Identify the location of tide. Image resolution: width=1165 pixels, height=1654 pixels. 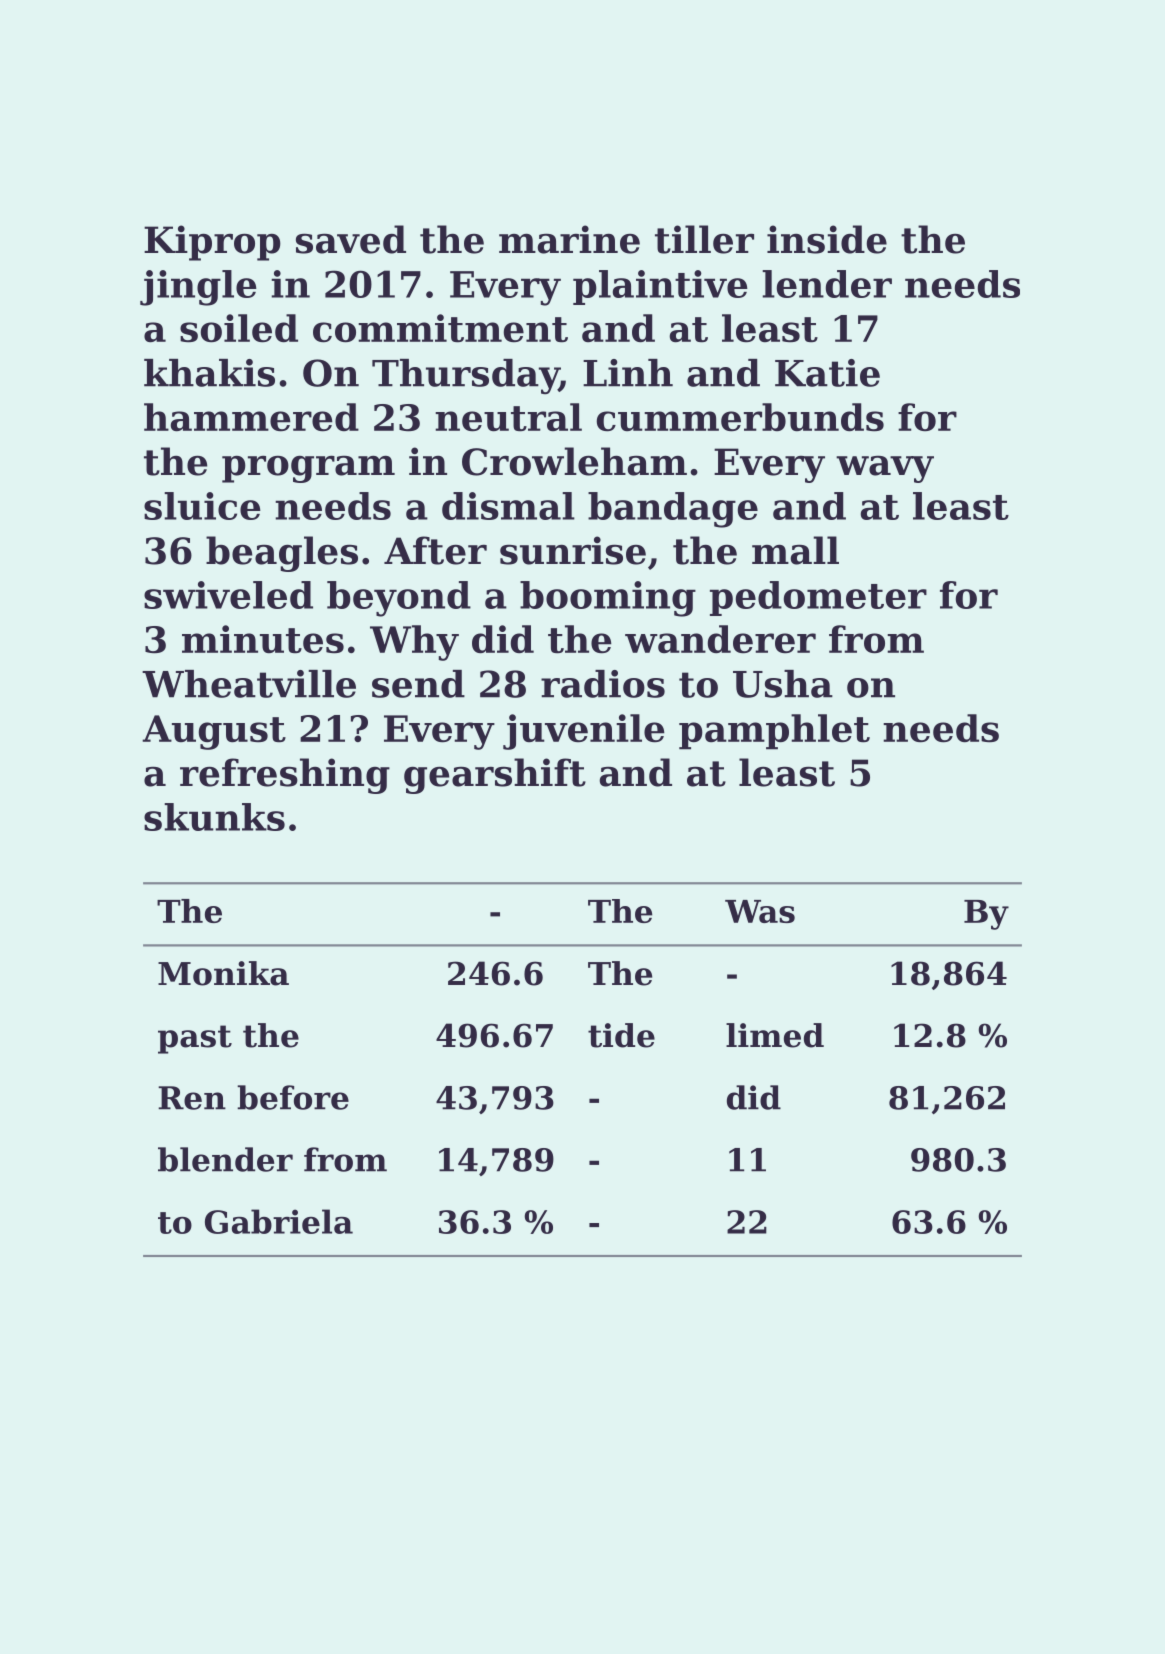
(621, 1035).
